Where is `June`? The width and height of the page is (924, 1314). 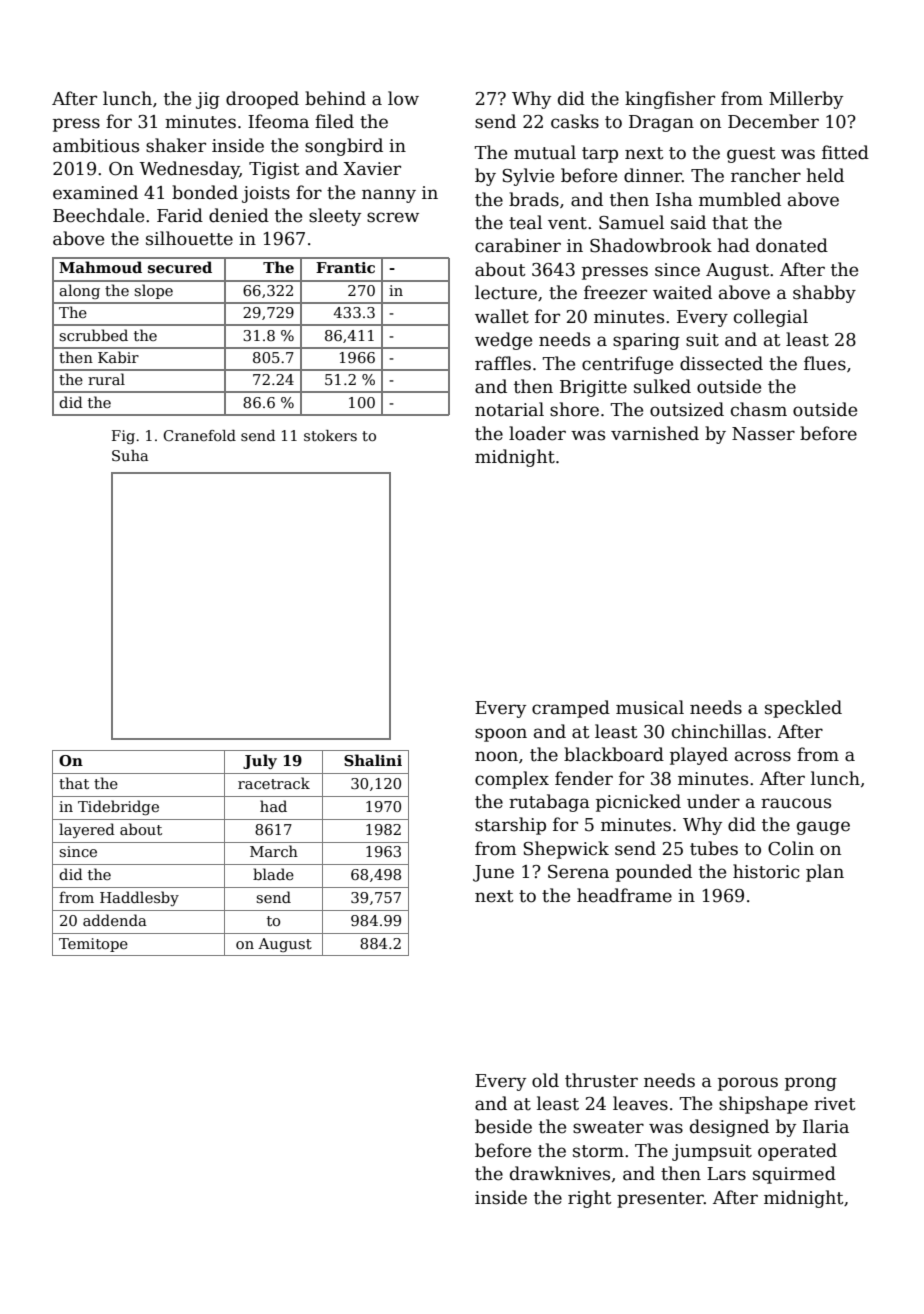 June is located at coordinates (493, 873).
